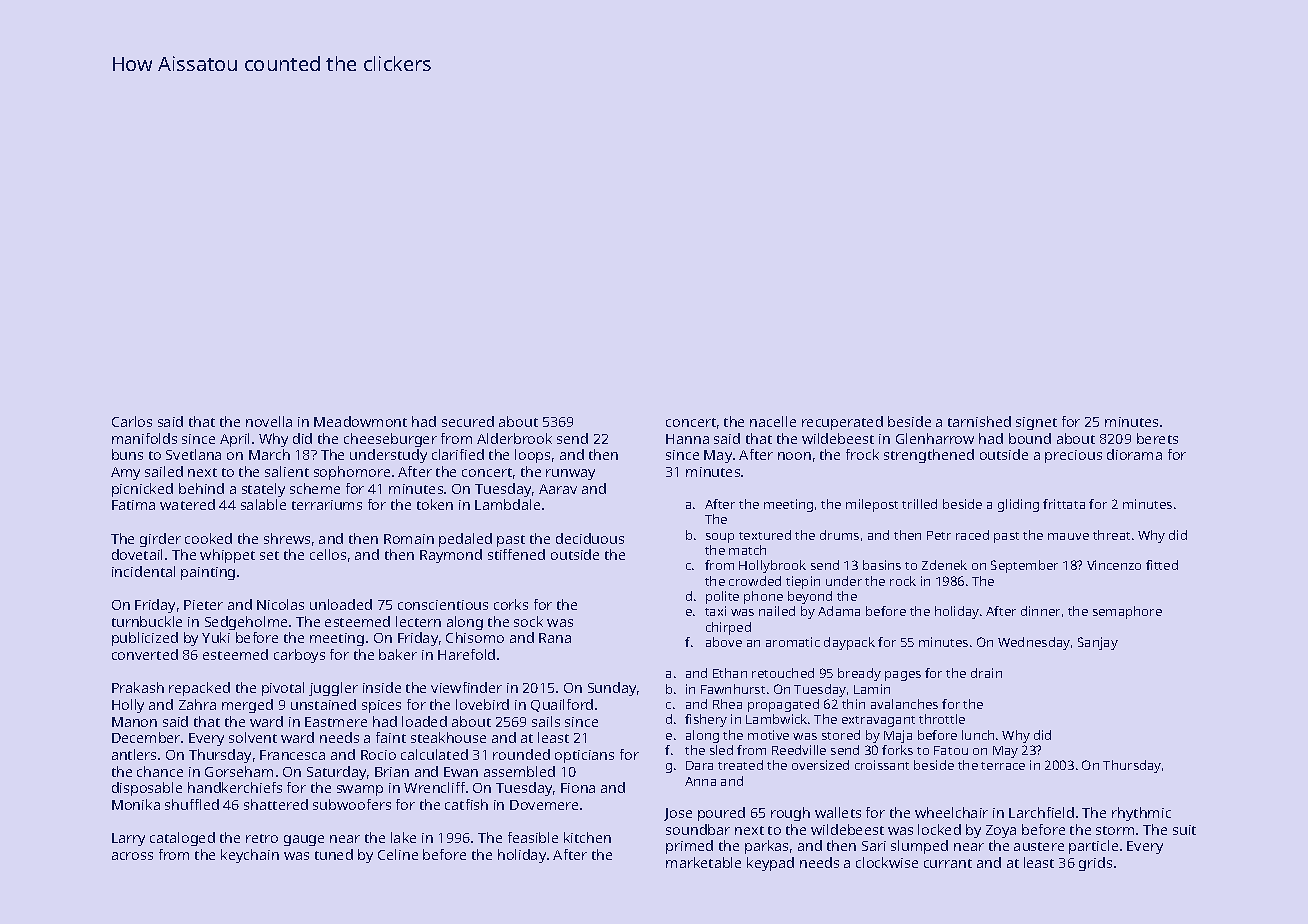  What do you see at coordinates (199, 689) in the page?
I see `repacked` at bounding box center [199, 689].
